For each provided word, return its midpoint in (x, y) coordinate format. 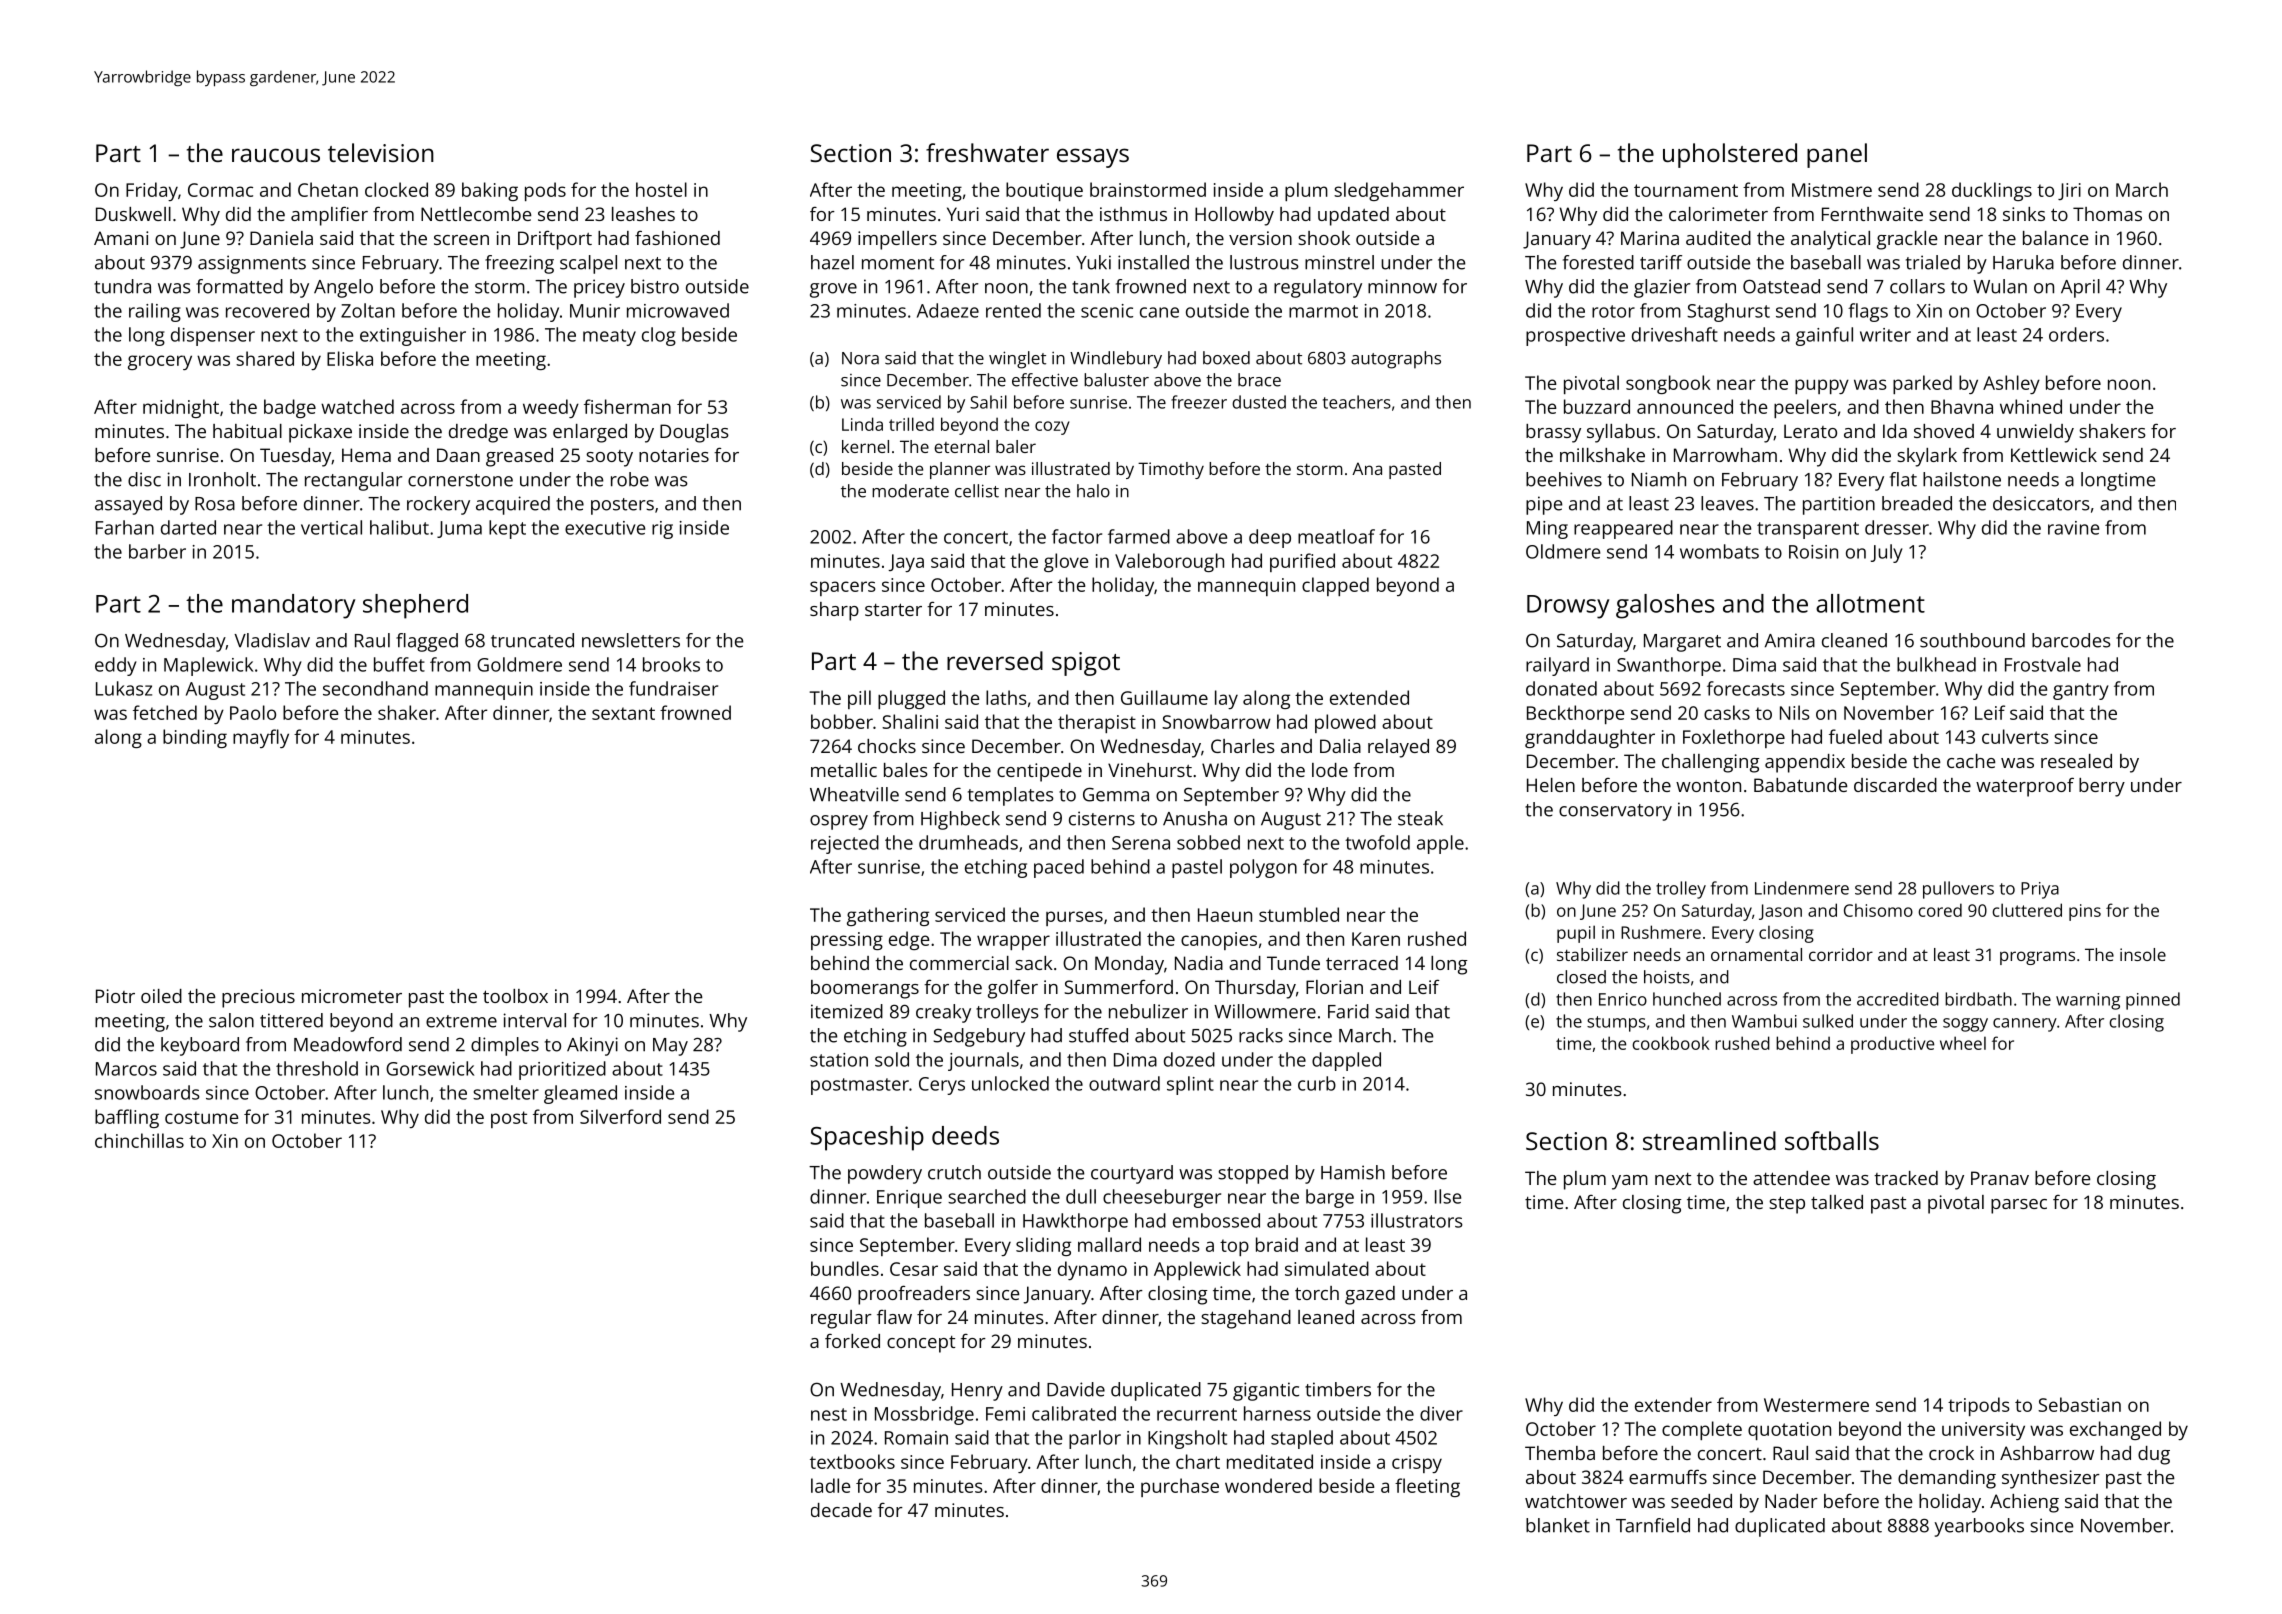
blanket (1558, 1525)
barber (157, 551)
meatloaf (1336, 536)
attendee (1791, 1178)
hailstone (1962, 479)
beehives (1564, 479)
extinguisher (413, 336)
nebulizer (1148, 1011)
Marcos (126, 1069)
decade (841, 1510)
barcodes (2071, 640)
